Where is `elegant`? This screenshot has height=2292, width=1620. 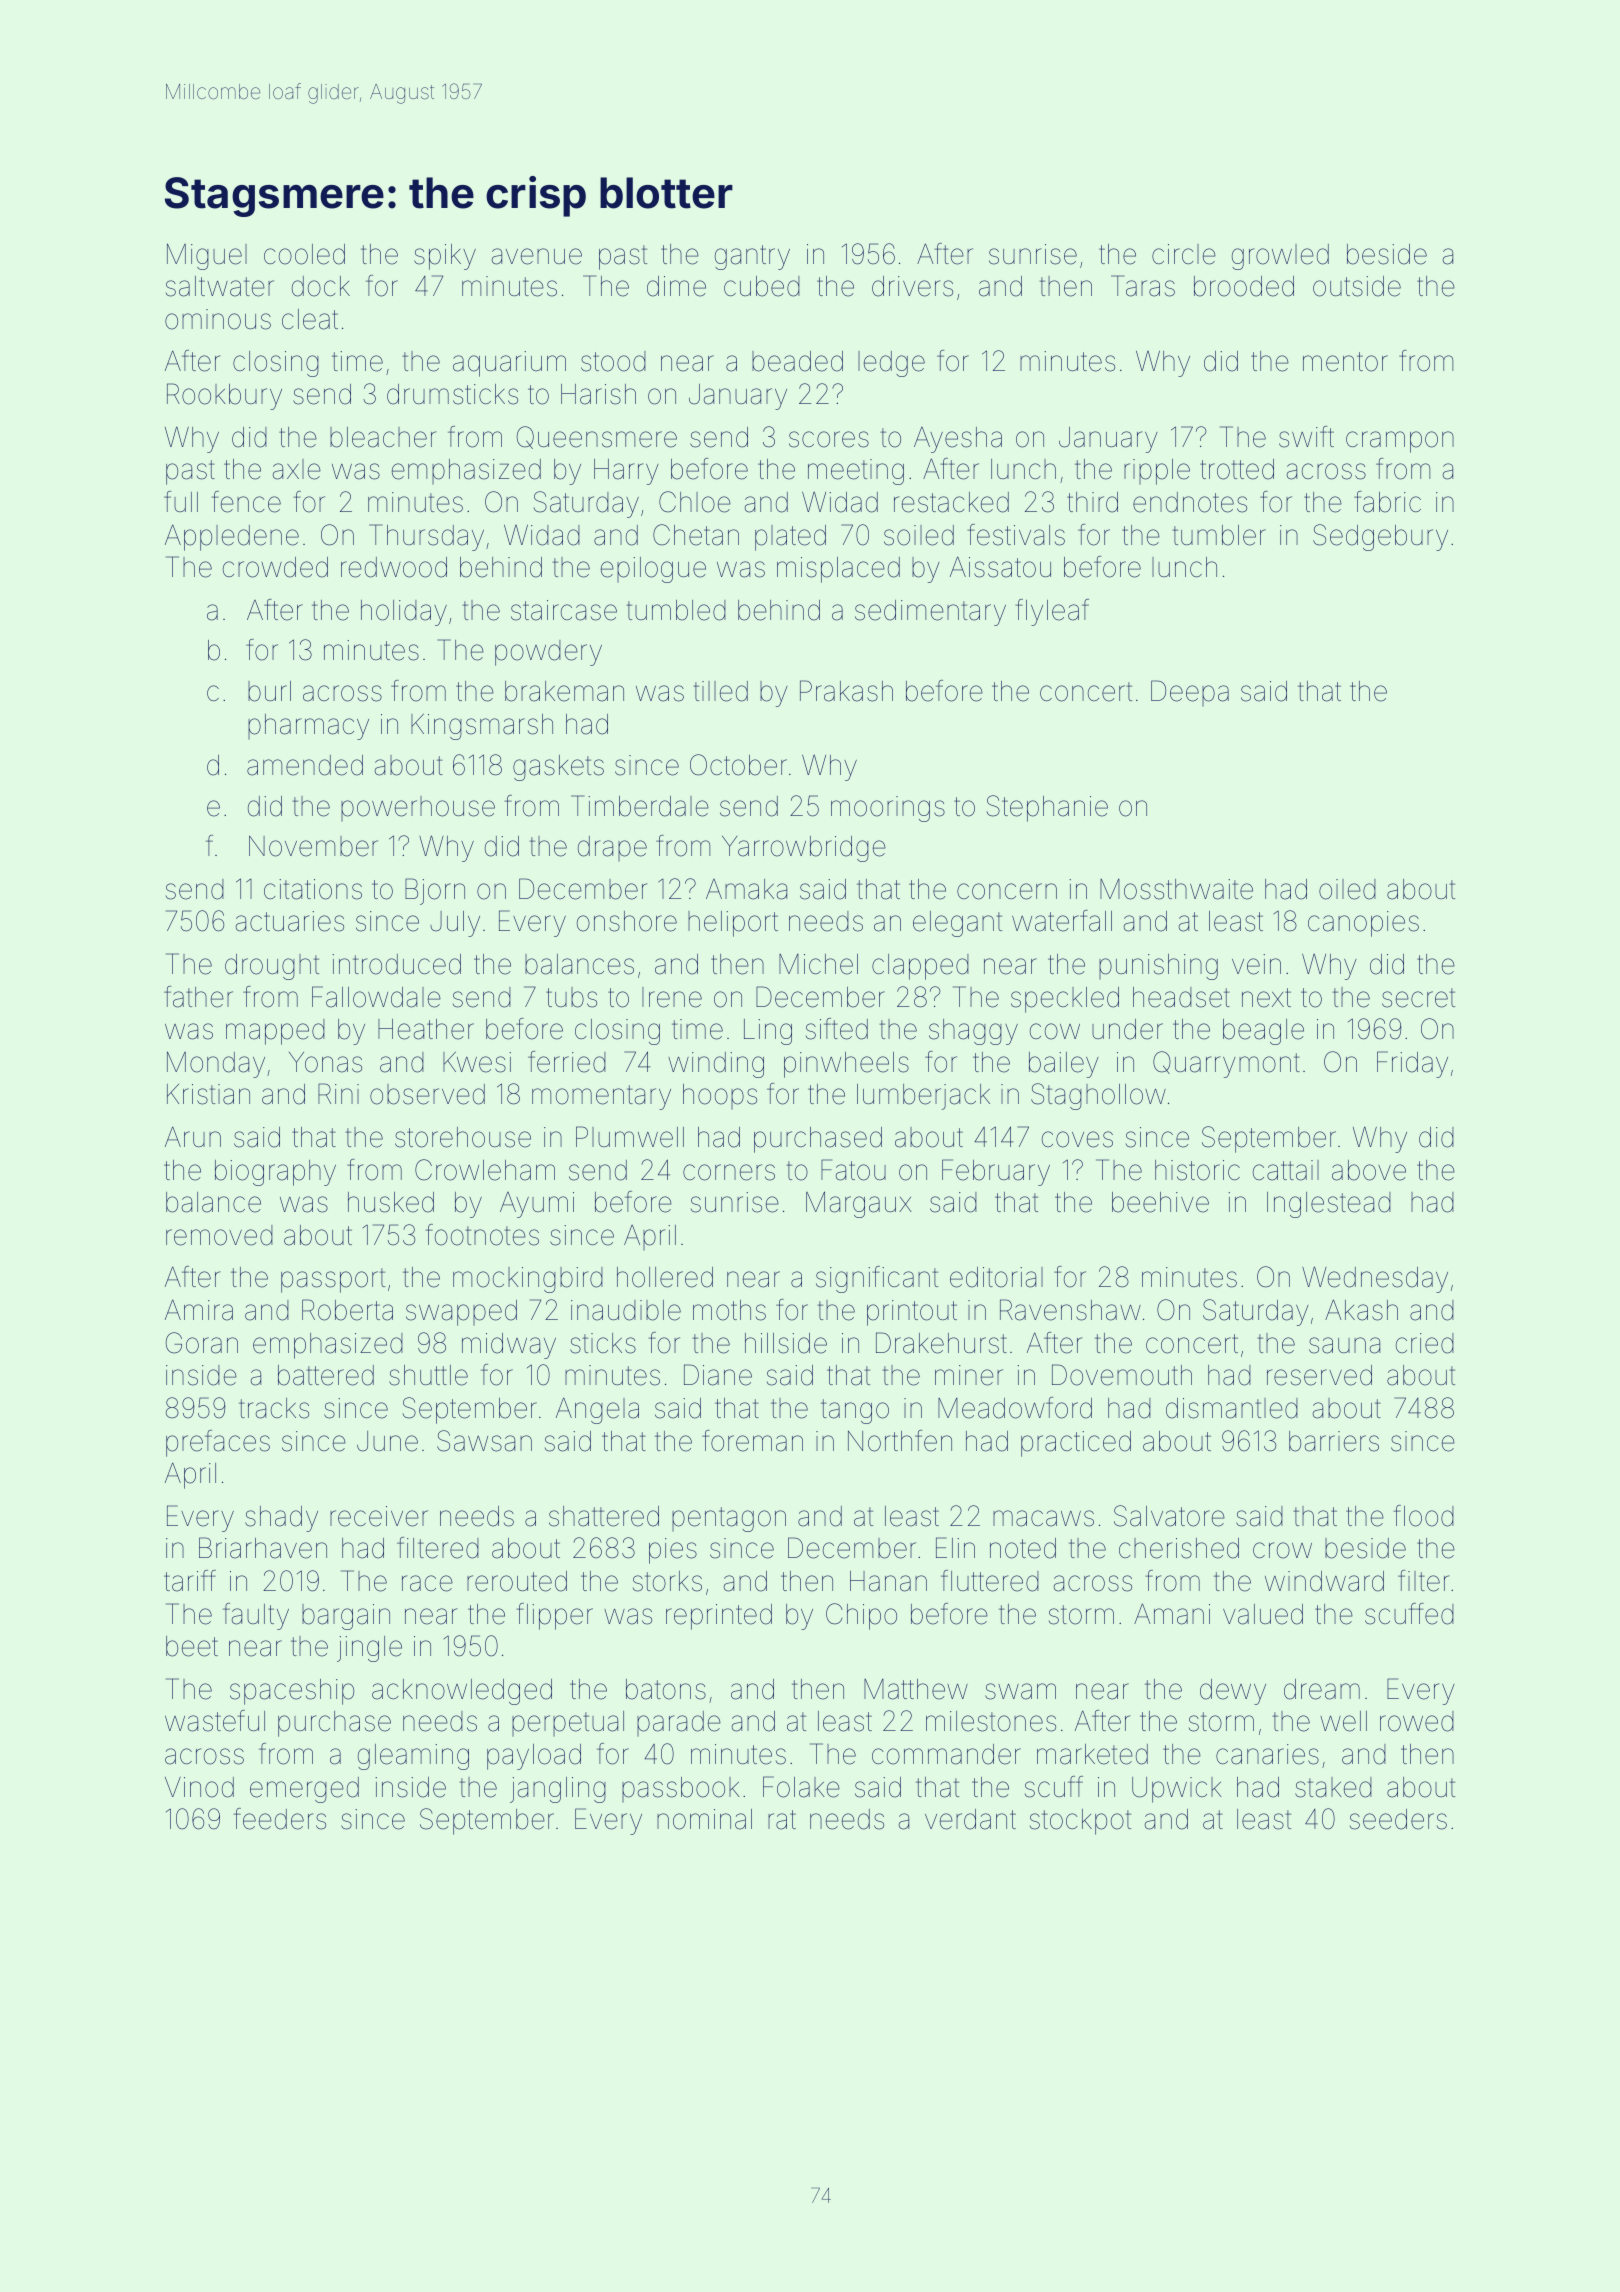
elegant is located at coordinates (957, 924).
